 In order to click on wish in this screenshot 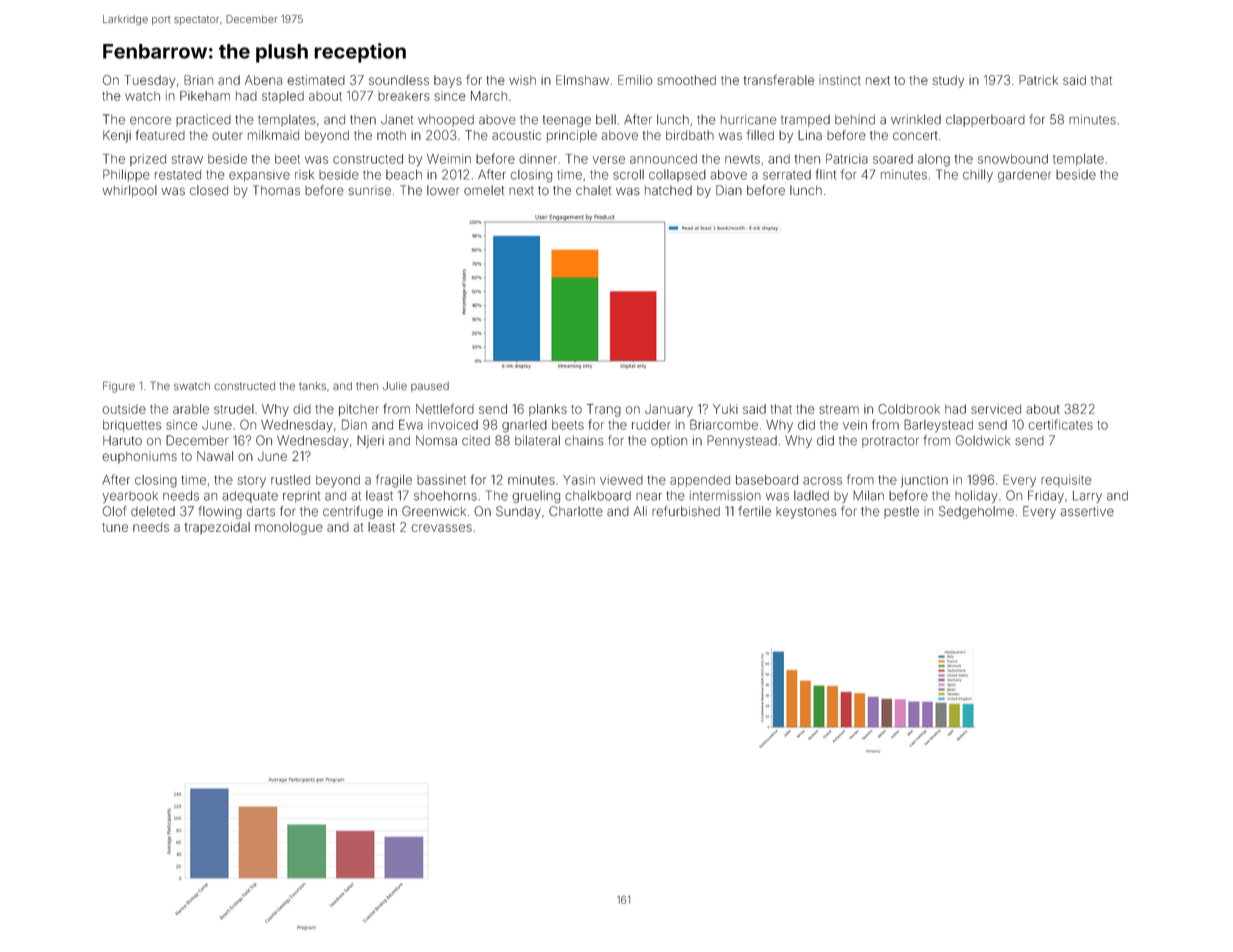, I will do `click(522, 80)`.
